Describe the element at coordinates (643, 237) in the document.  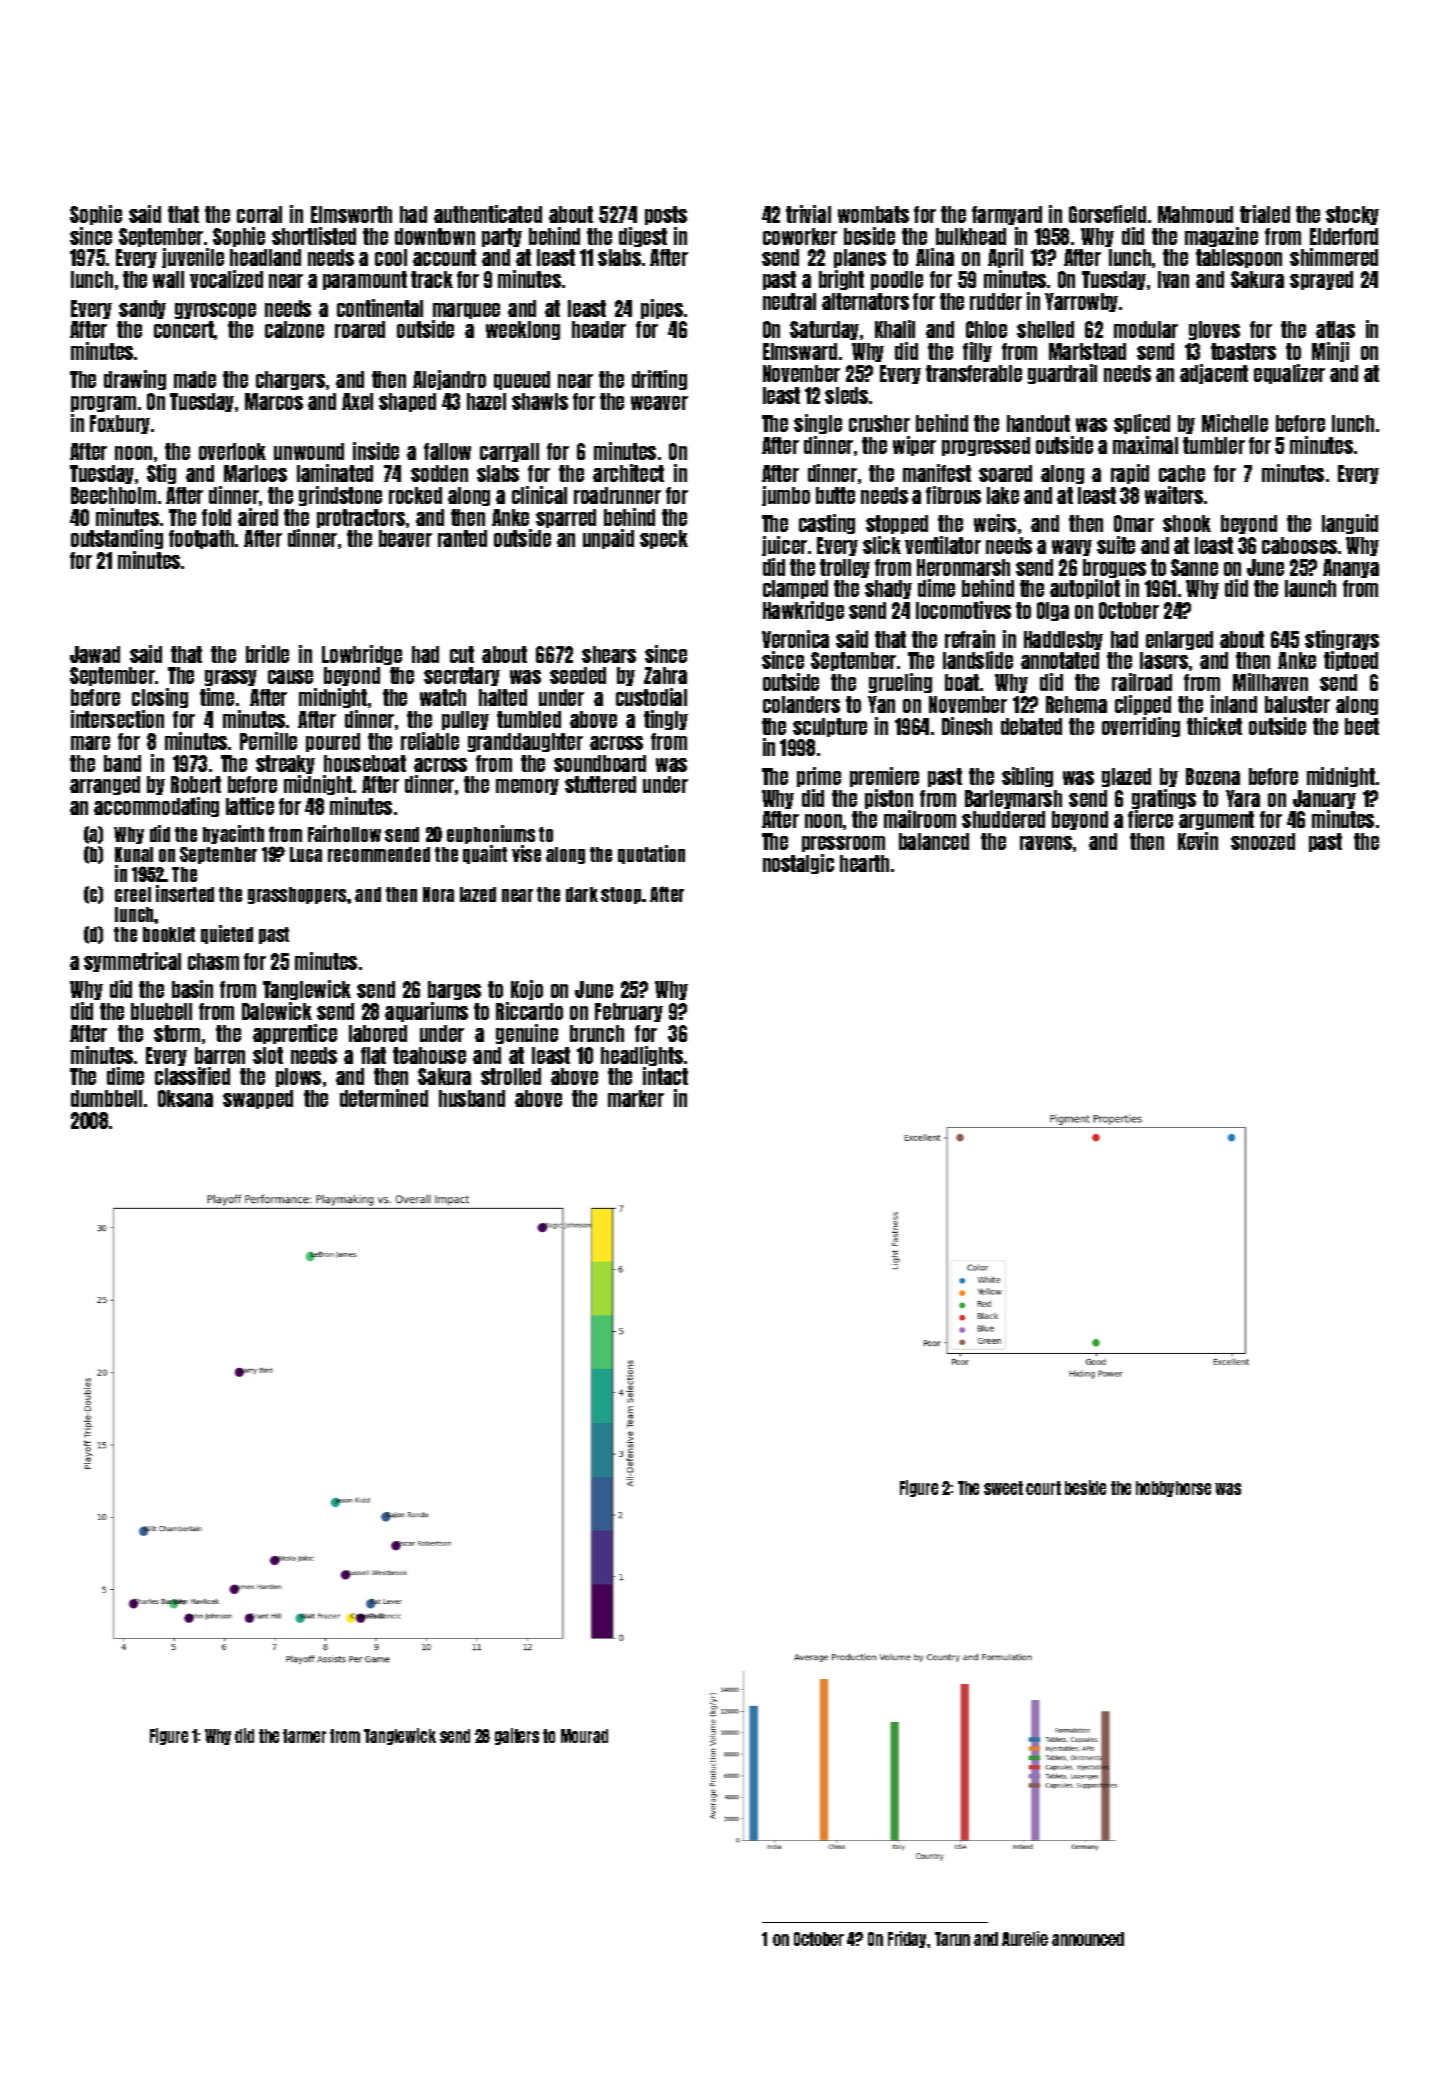
I see `digest` at that location.
